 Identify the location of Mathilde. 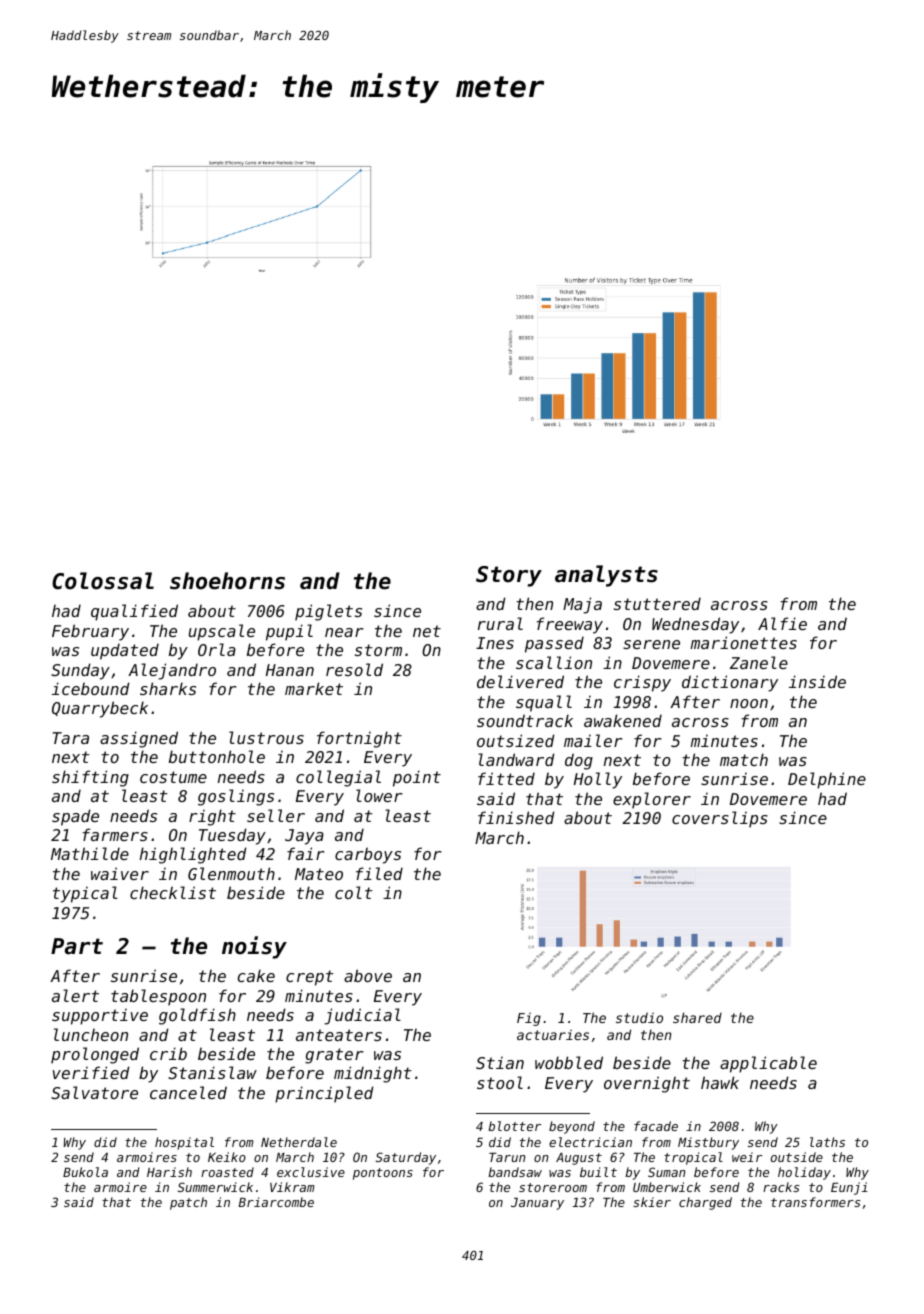
(90, 853).
